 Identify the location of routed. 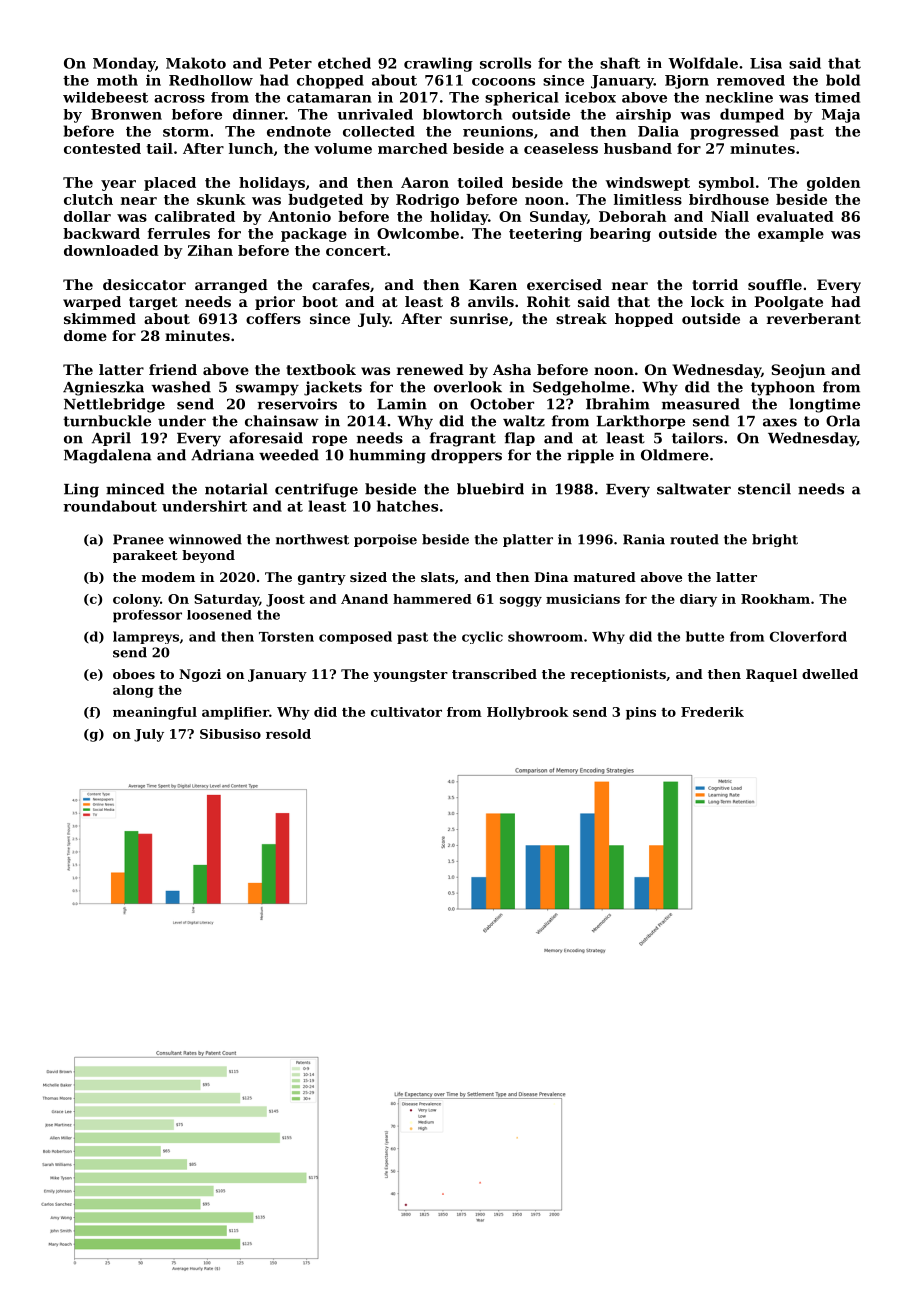
(694, 539).
